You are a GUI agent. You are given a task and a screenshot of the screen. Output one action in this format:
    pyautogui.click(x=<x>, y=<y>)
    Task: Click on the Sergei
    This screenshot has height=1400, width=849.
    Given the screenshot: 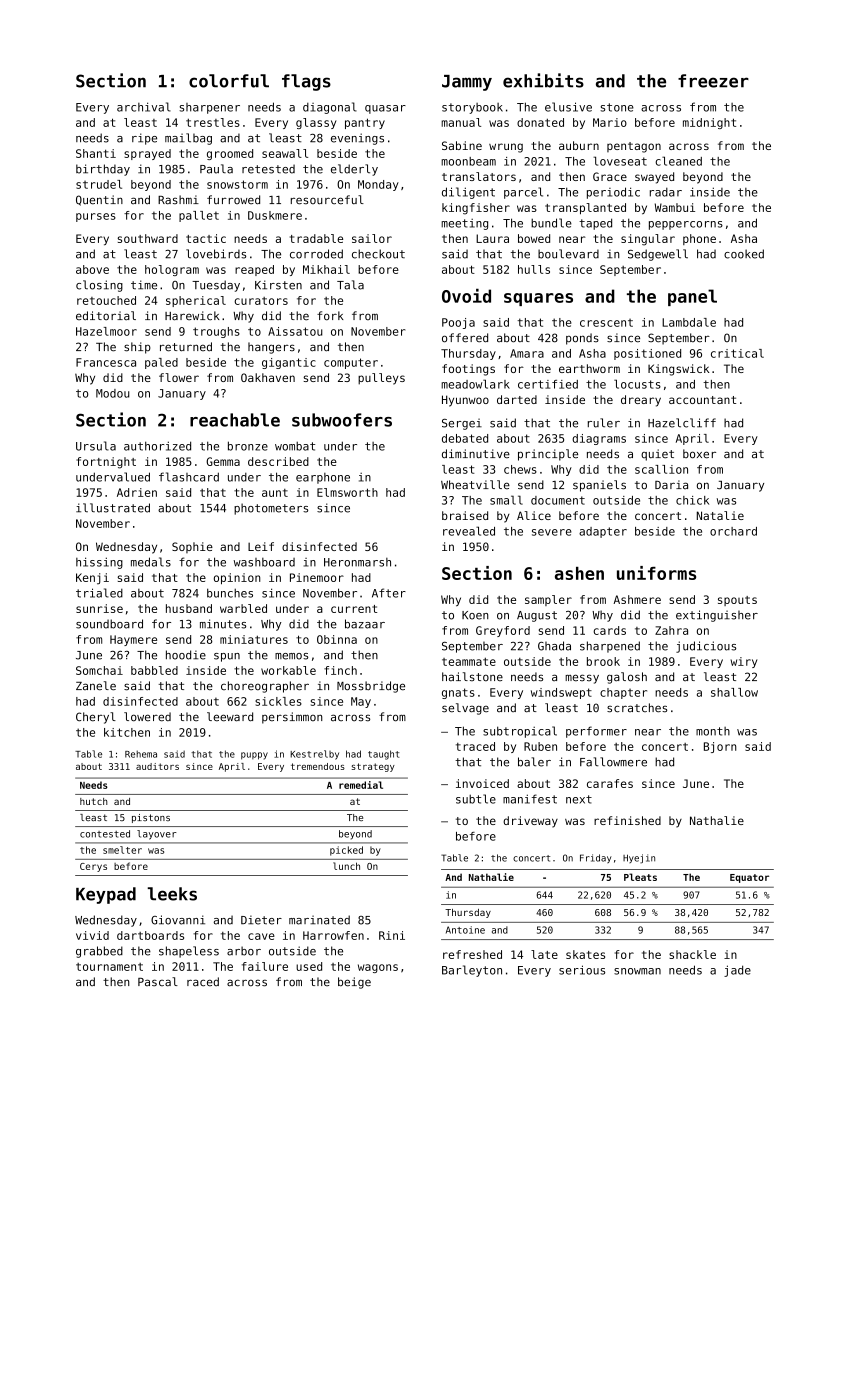 What is the action you would take?
    pyautogui.click(x=462, y=424)
